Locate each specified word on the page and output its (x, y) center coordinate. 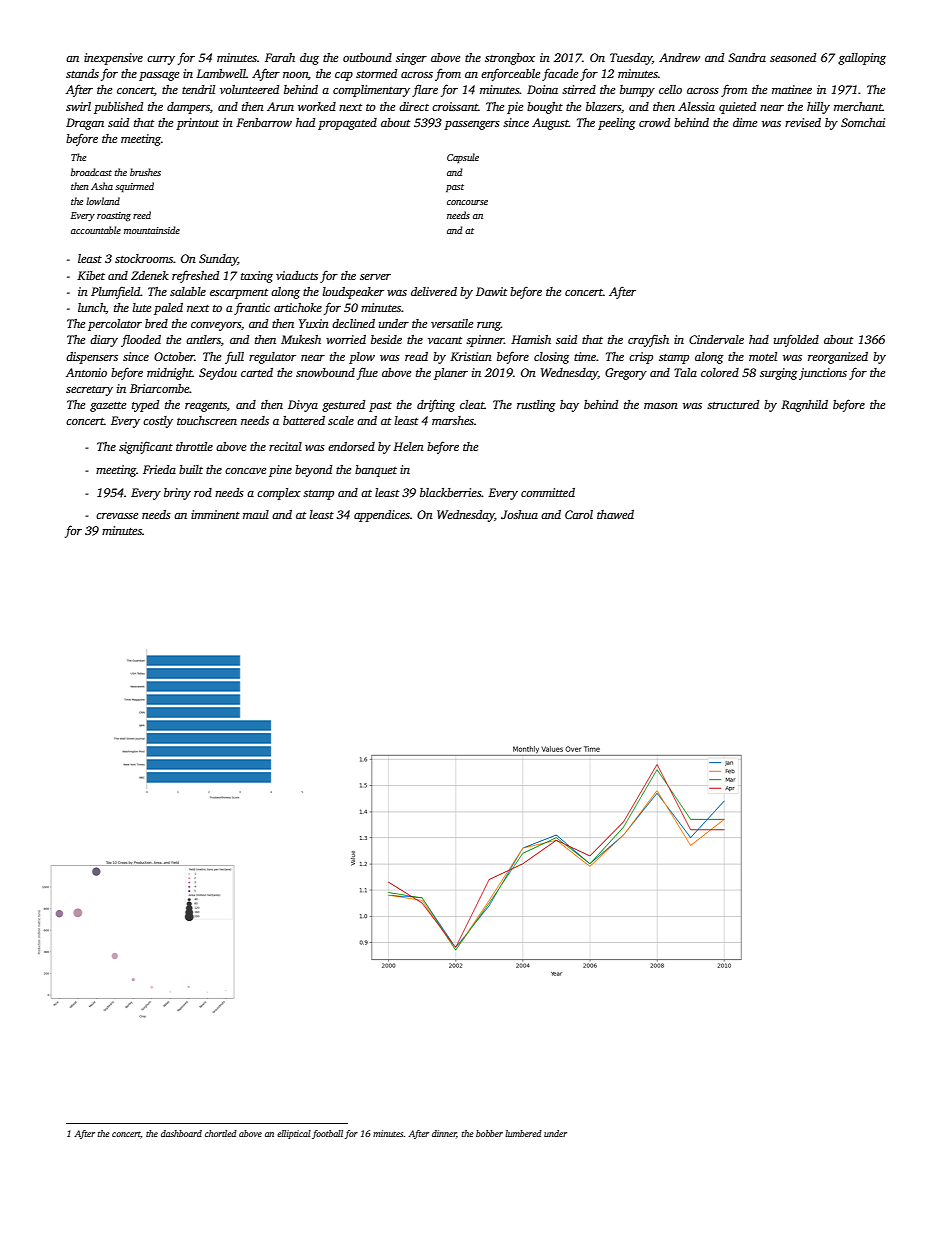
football (327, 1134)
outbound (367, 57)
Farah (280, 57)
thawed (615, 514)
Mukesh (301, 339)
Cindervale (716, 339)
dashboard (181, 1133)
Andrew (679, 57)
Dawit (491, 291)
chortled (221, 1133)
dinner (444, 1133)
